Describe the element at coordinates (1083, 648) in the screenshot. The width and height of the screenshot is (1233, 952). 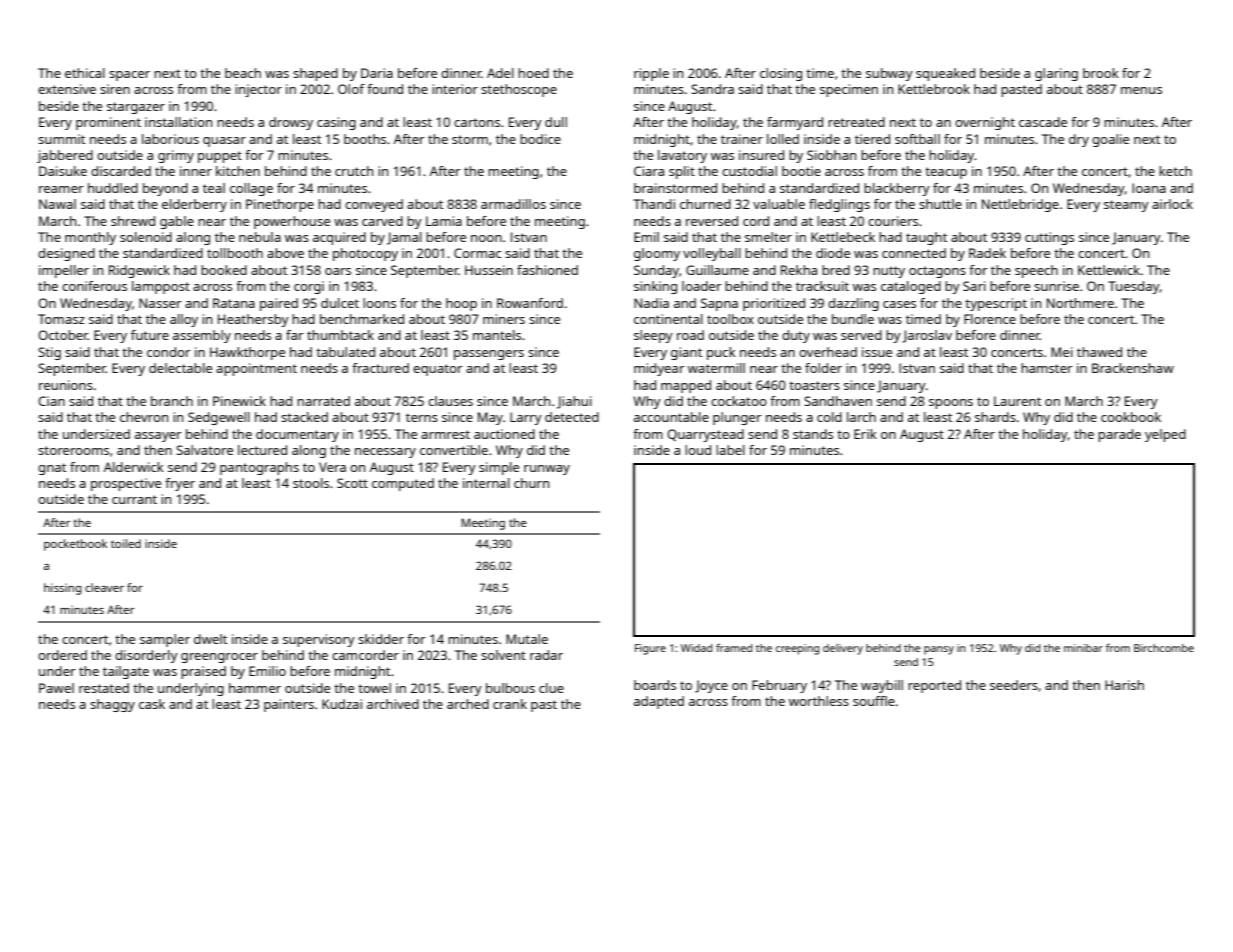
I see `minibar` at that location.
